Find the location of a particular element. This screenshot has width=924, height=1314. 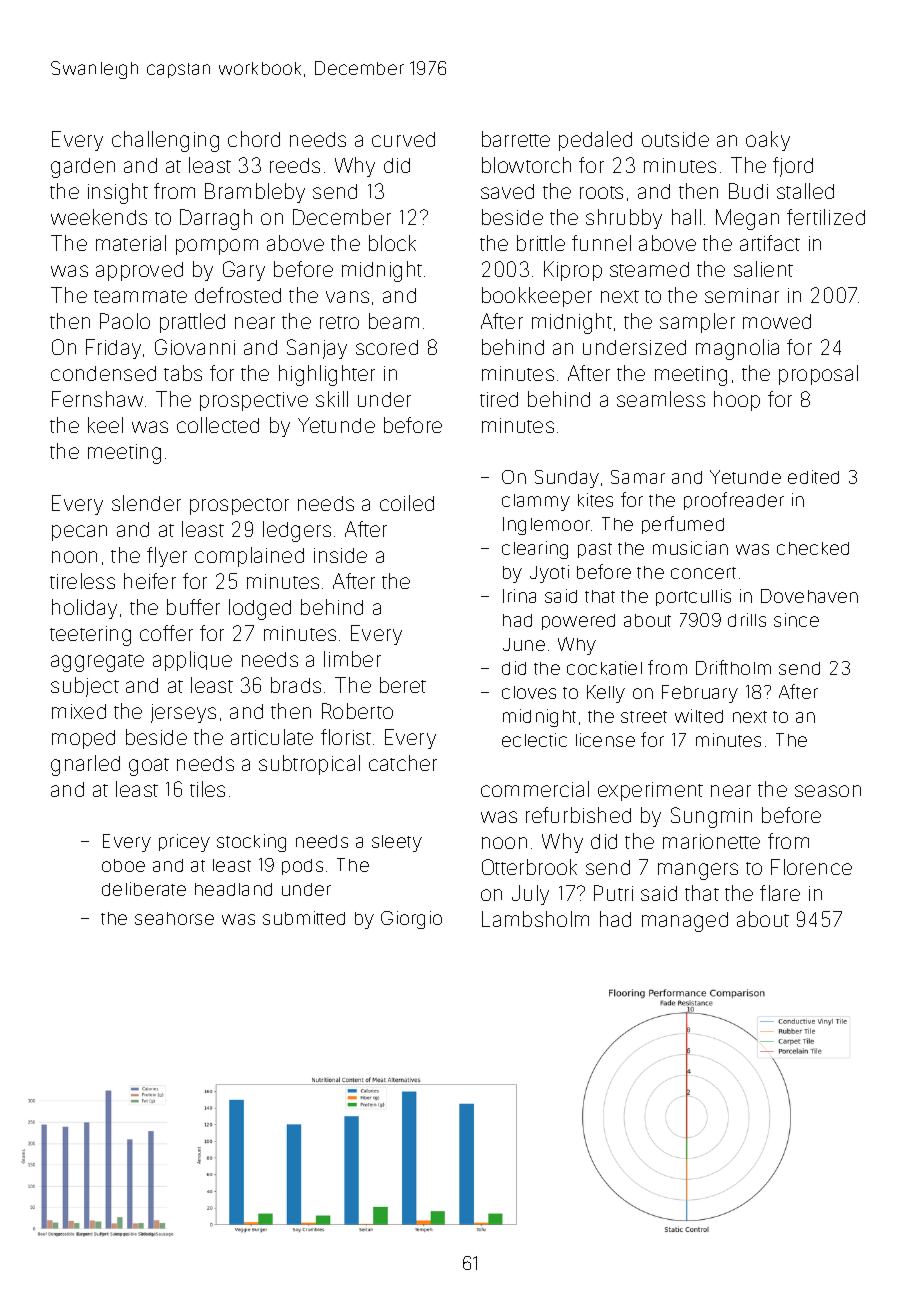

seahorse is located at coordinates (174, 918).
